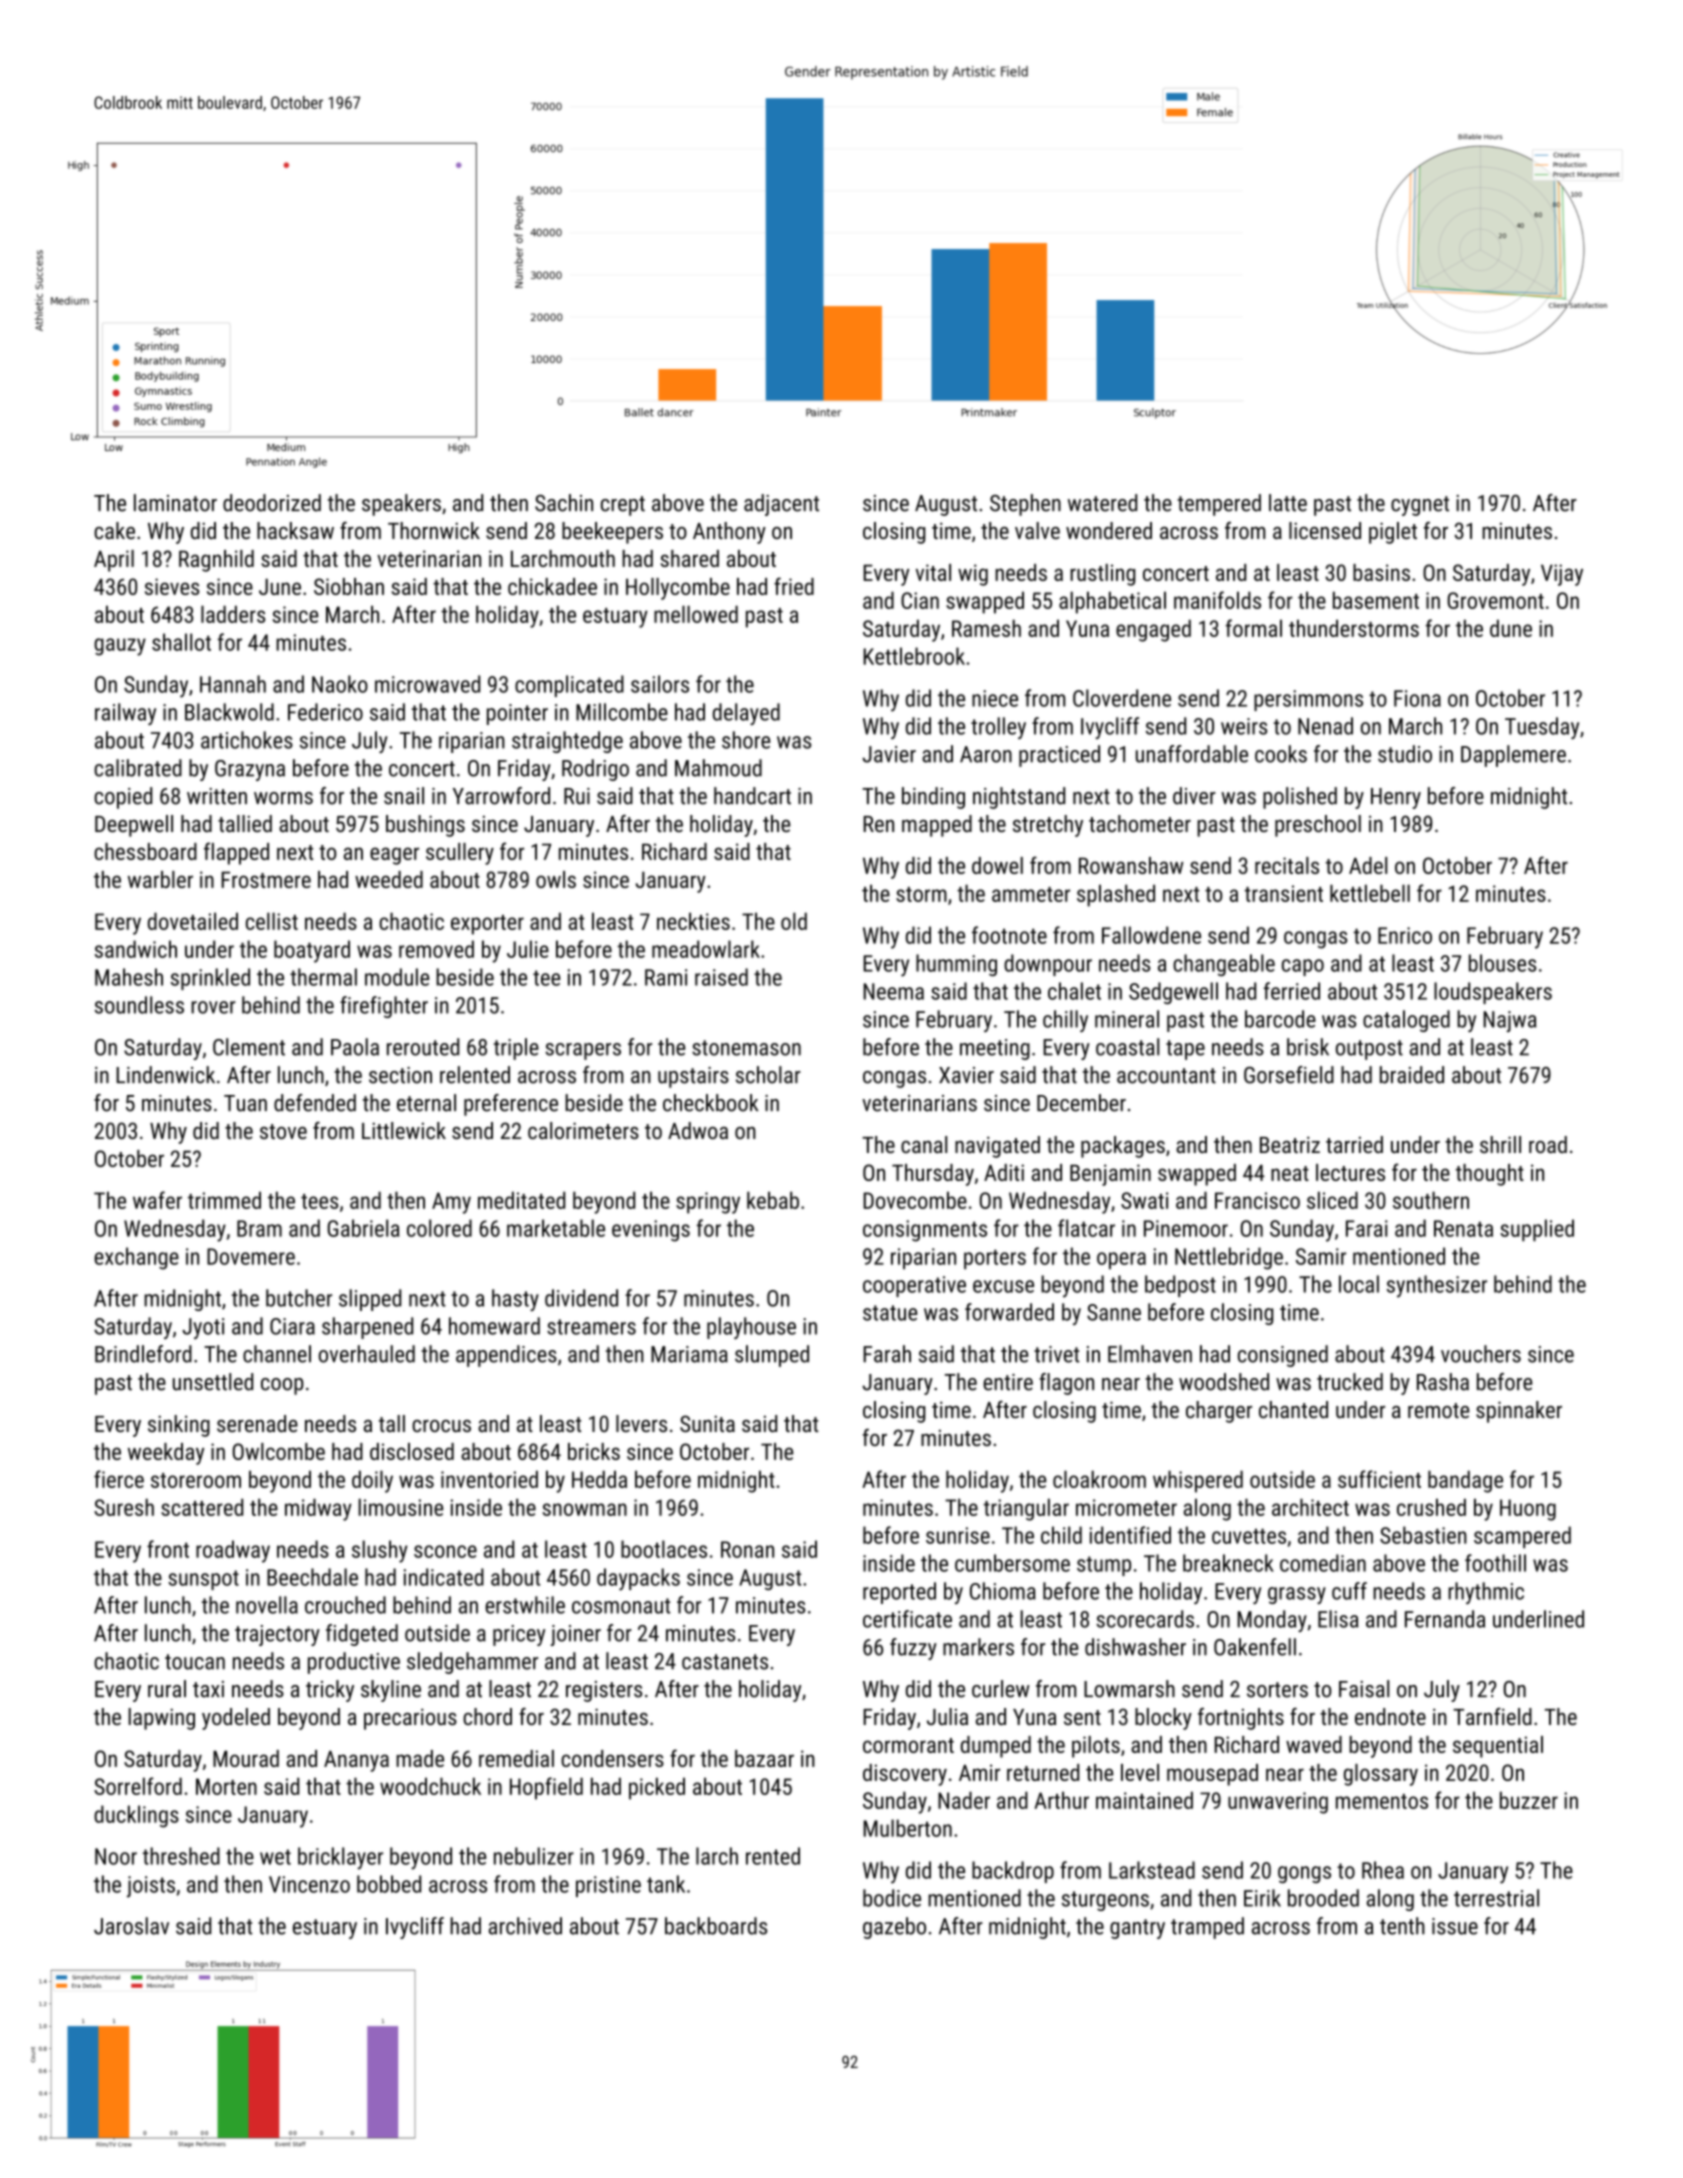 The image size is (1683, 2178). I want to click on spinnaker, so click(1519, 1412).
